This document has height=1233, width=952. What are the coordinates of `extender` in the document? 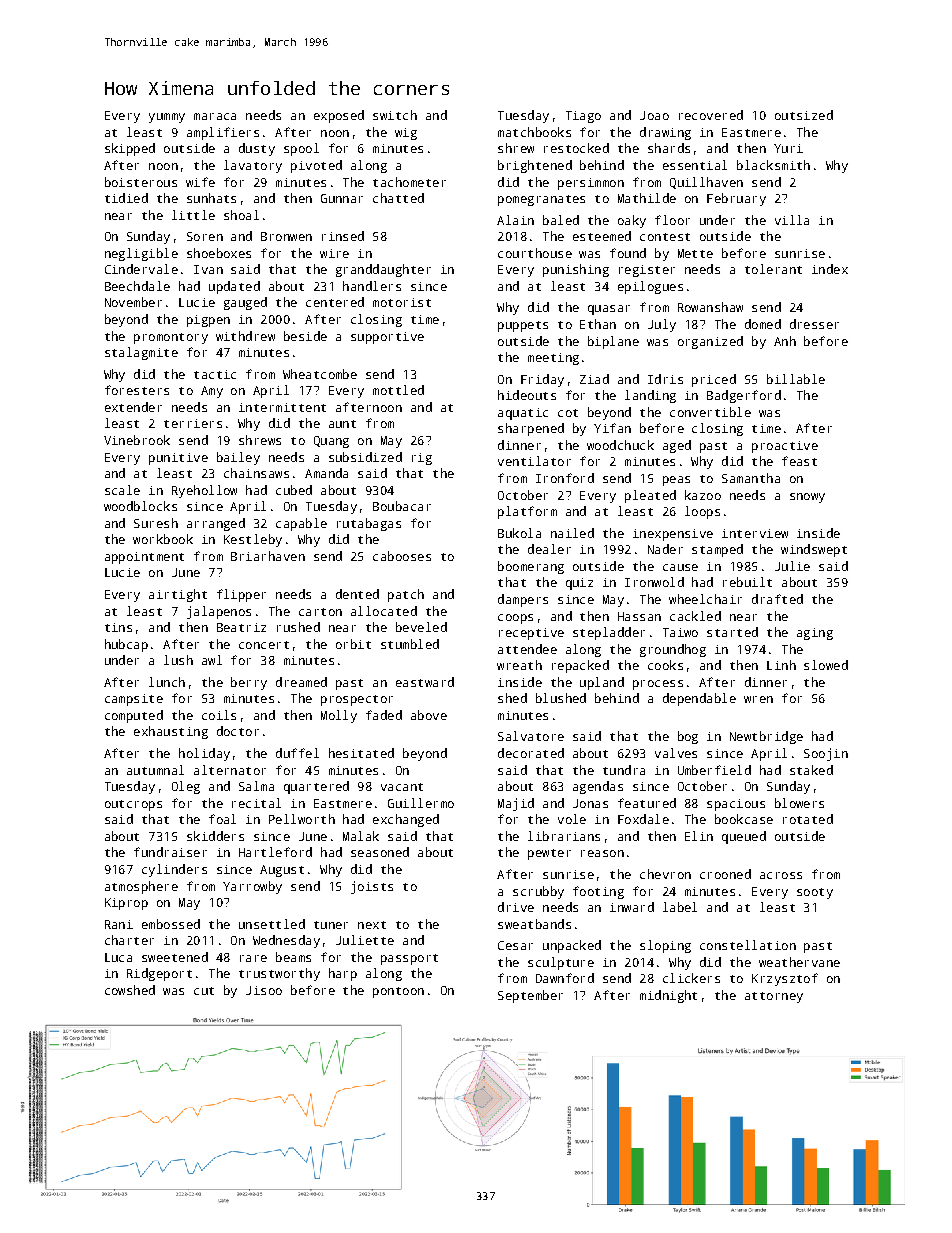 It's located at (133, 407).
